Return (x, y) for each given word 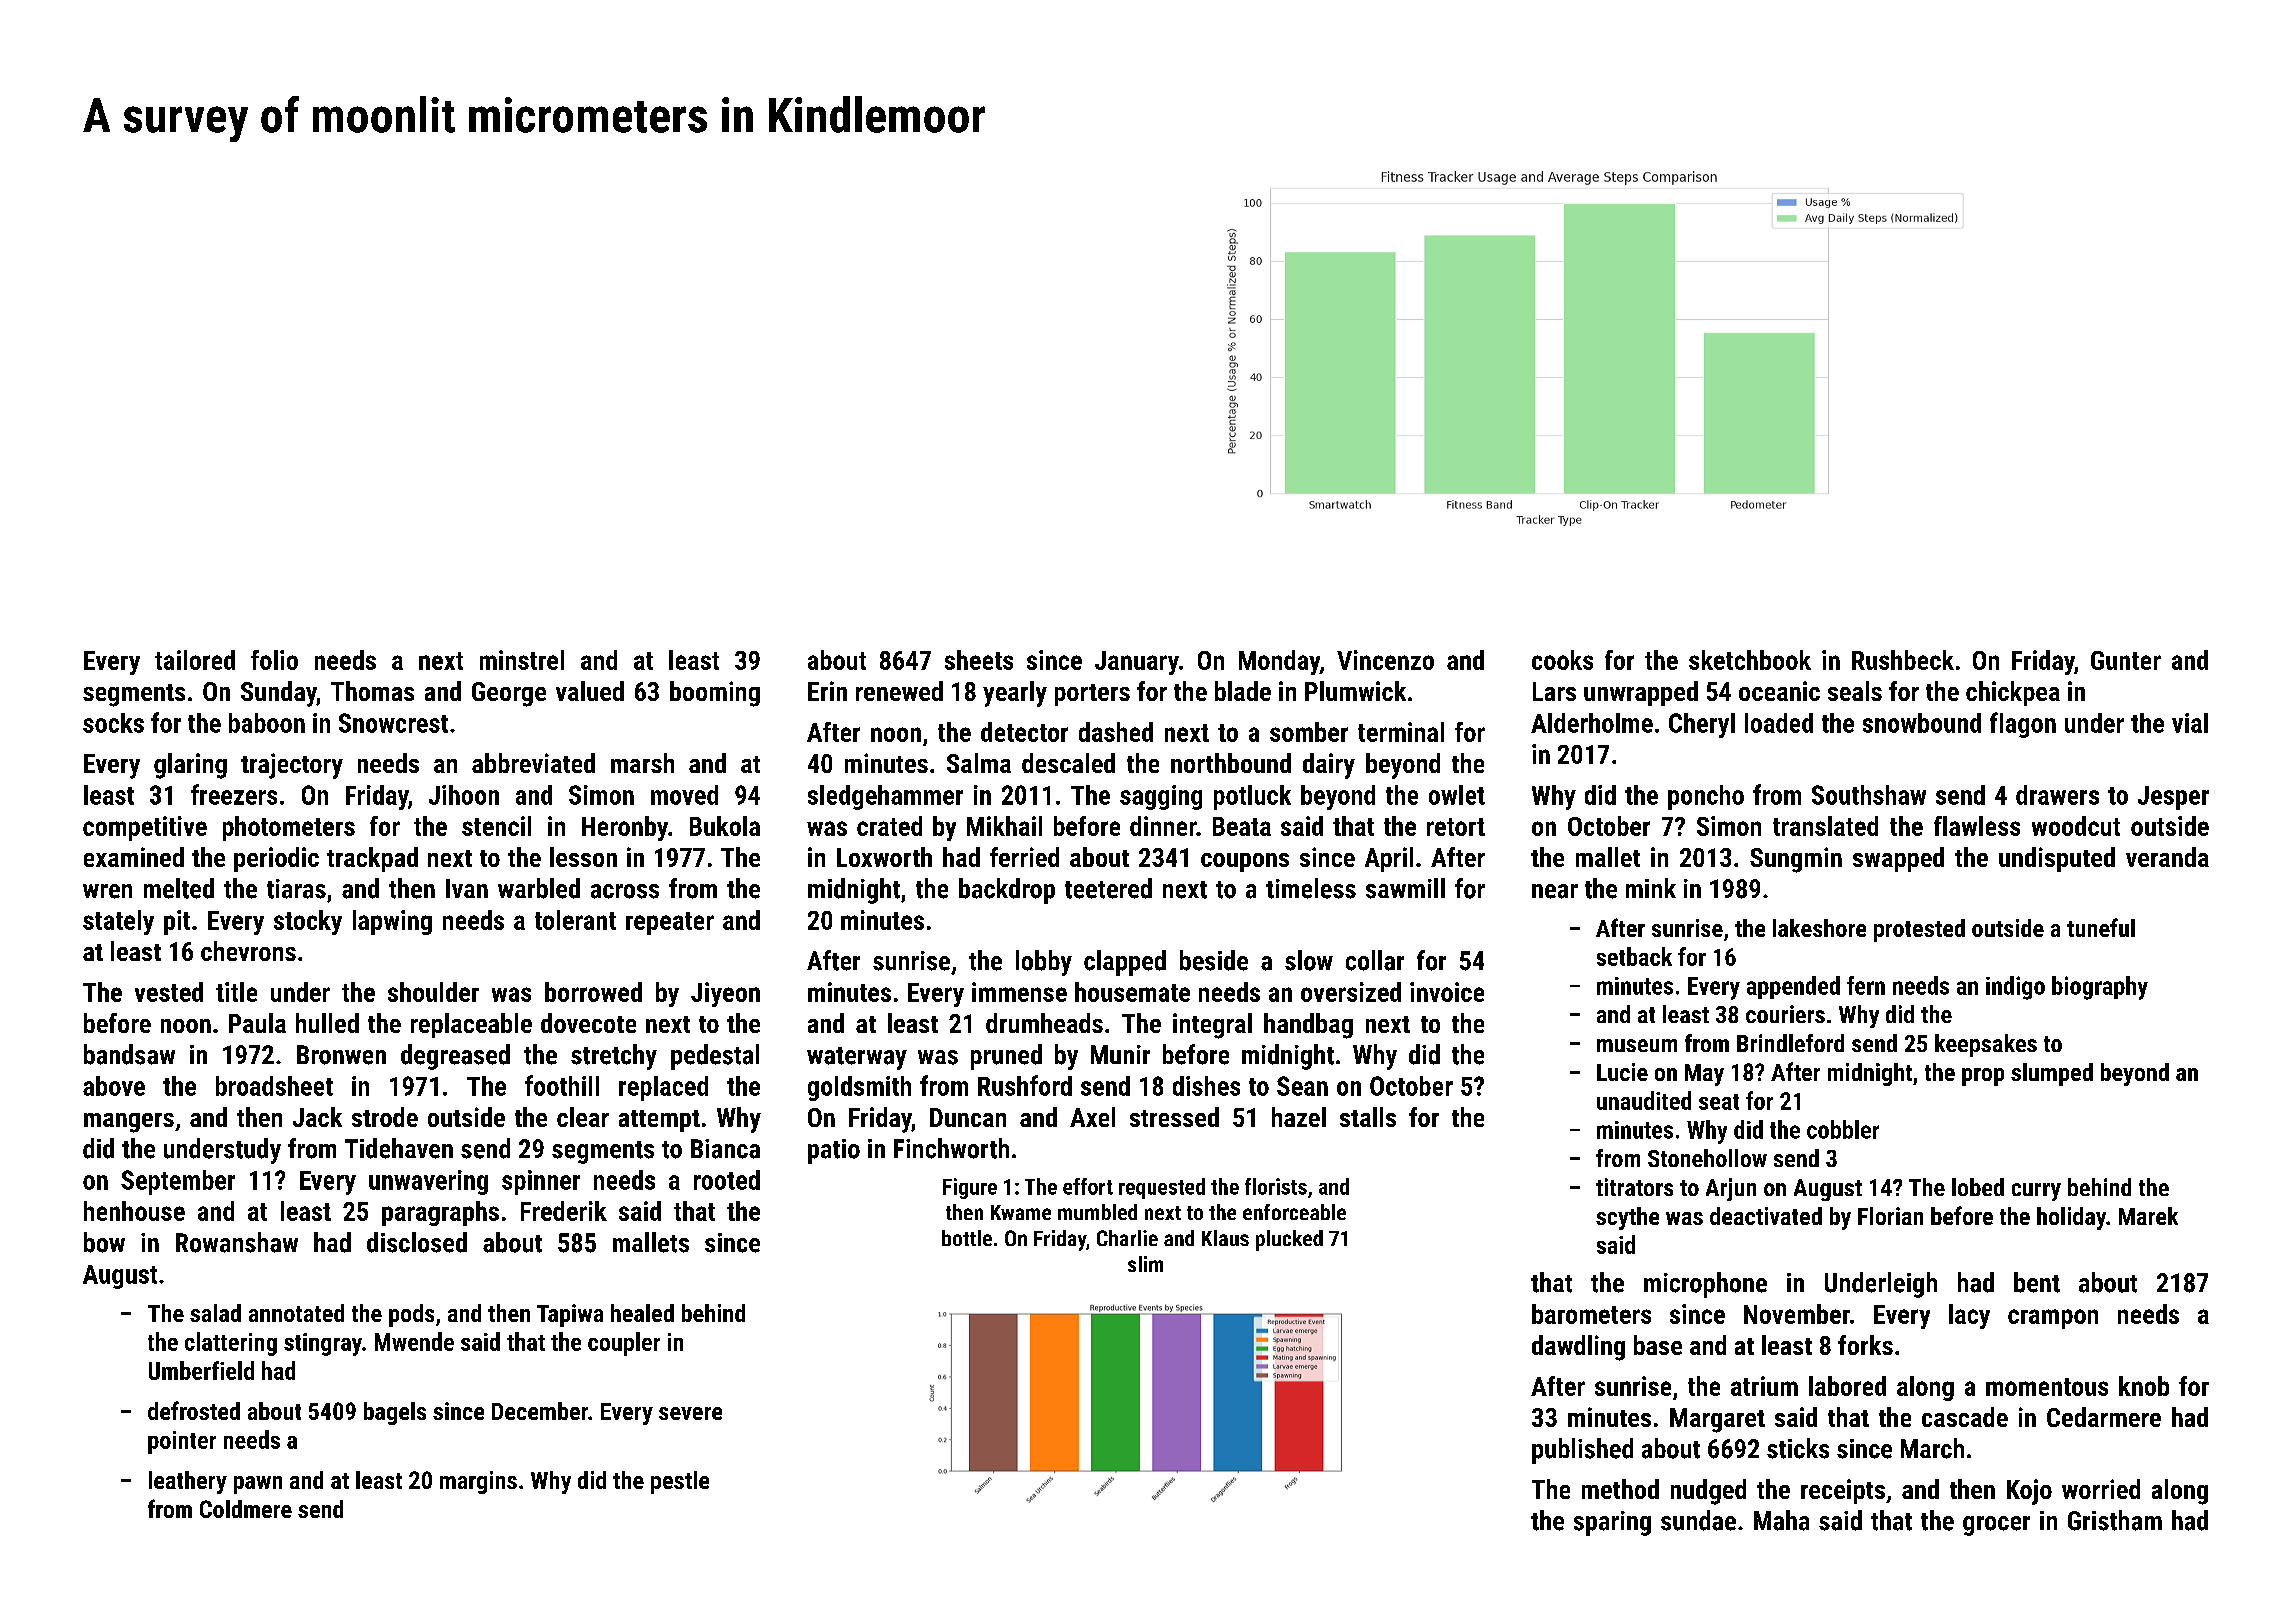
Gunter (2126, 660)
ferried (1024, 857)
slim (1145, 1264)
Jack (317, 1117)
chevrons (248, 951)
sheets (979, 660)
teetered (1108, 888)
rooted (727, 1180)
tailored (195, 660)
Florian (1890, 1216)
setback (1634, 956)
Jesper (2173, 798)
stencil (496, 826)
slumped (2052, 1074)
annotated (296, 1313)
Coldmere (246, 1509)
